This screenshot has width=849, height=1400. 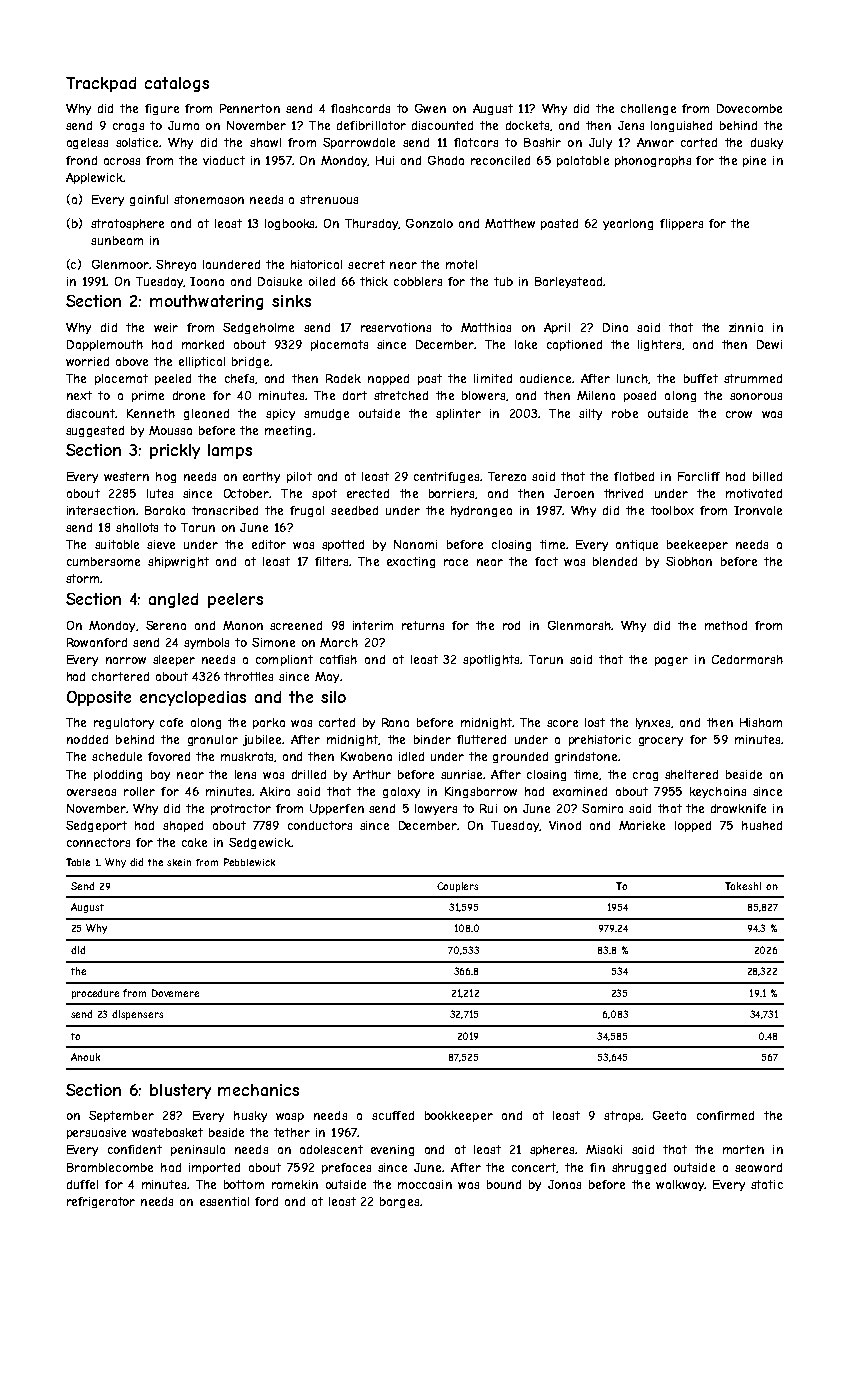 I want to click on frond, so click(x=81, y=160).
